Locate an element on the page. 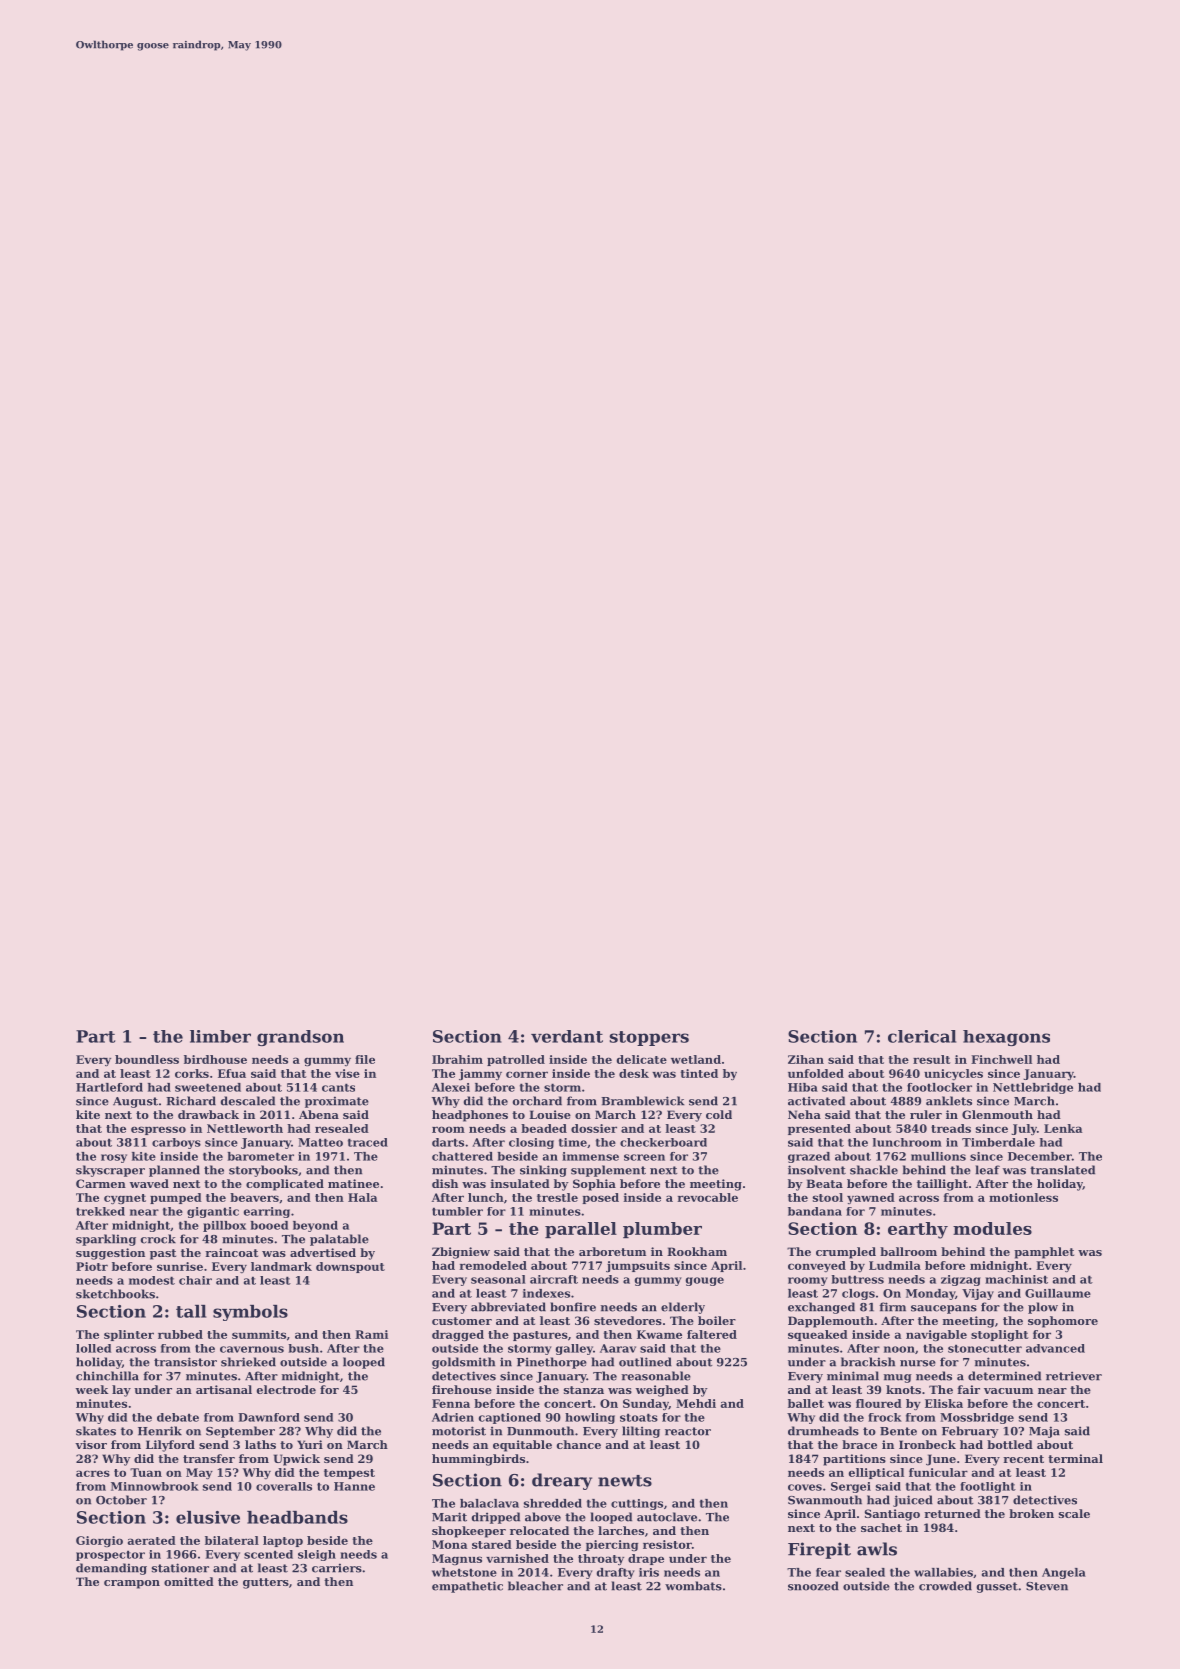 This image has height=1669, width=1180. Ibrahim is located at coordinates (457, 1059).
